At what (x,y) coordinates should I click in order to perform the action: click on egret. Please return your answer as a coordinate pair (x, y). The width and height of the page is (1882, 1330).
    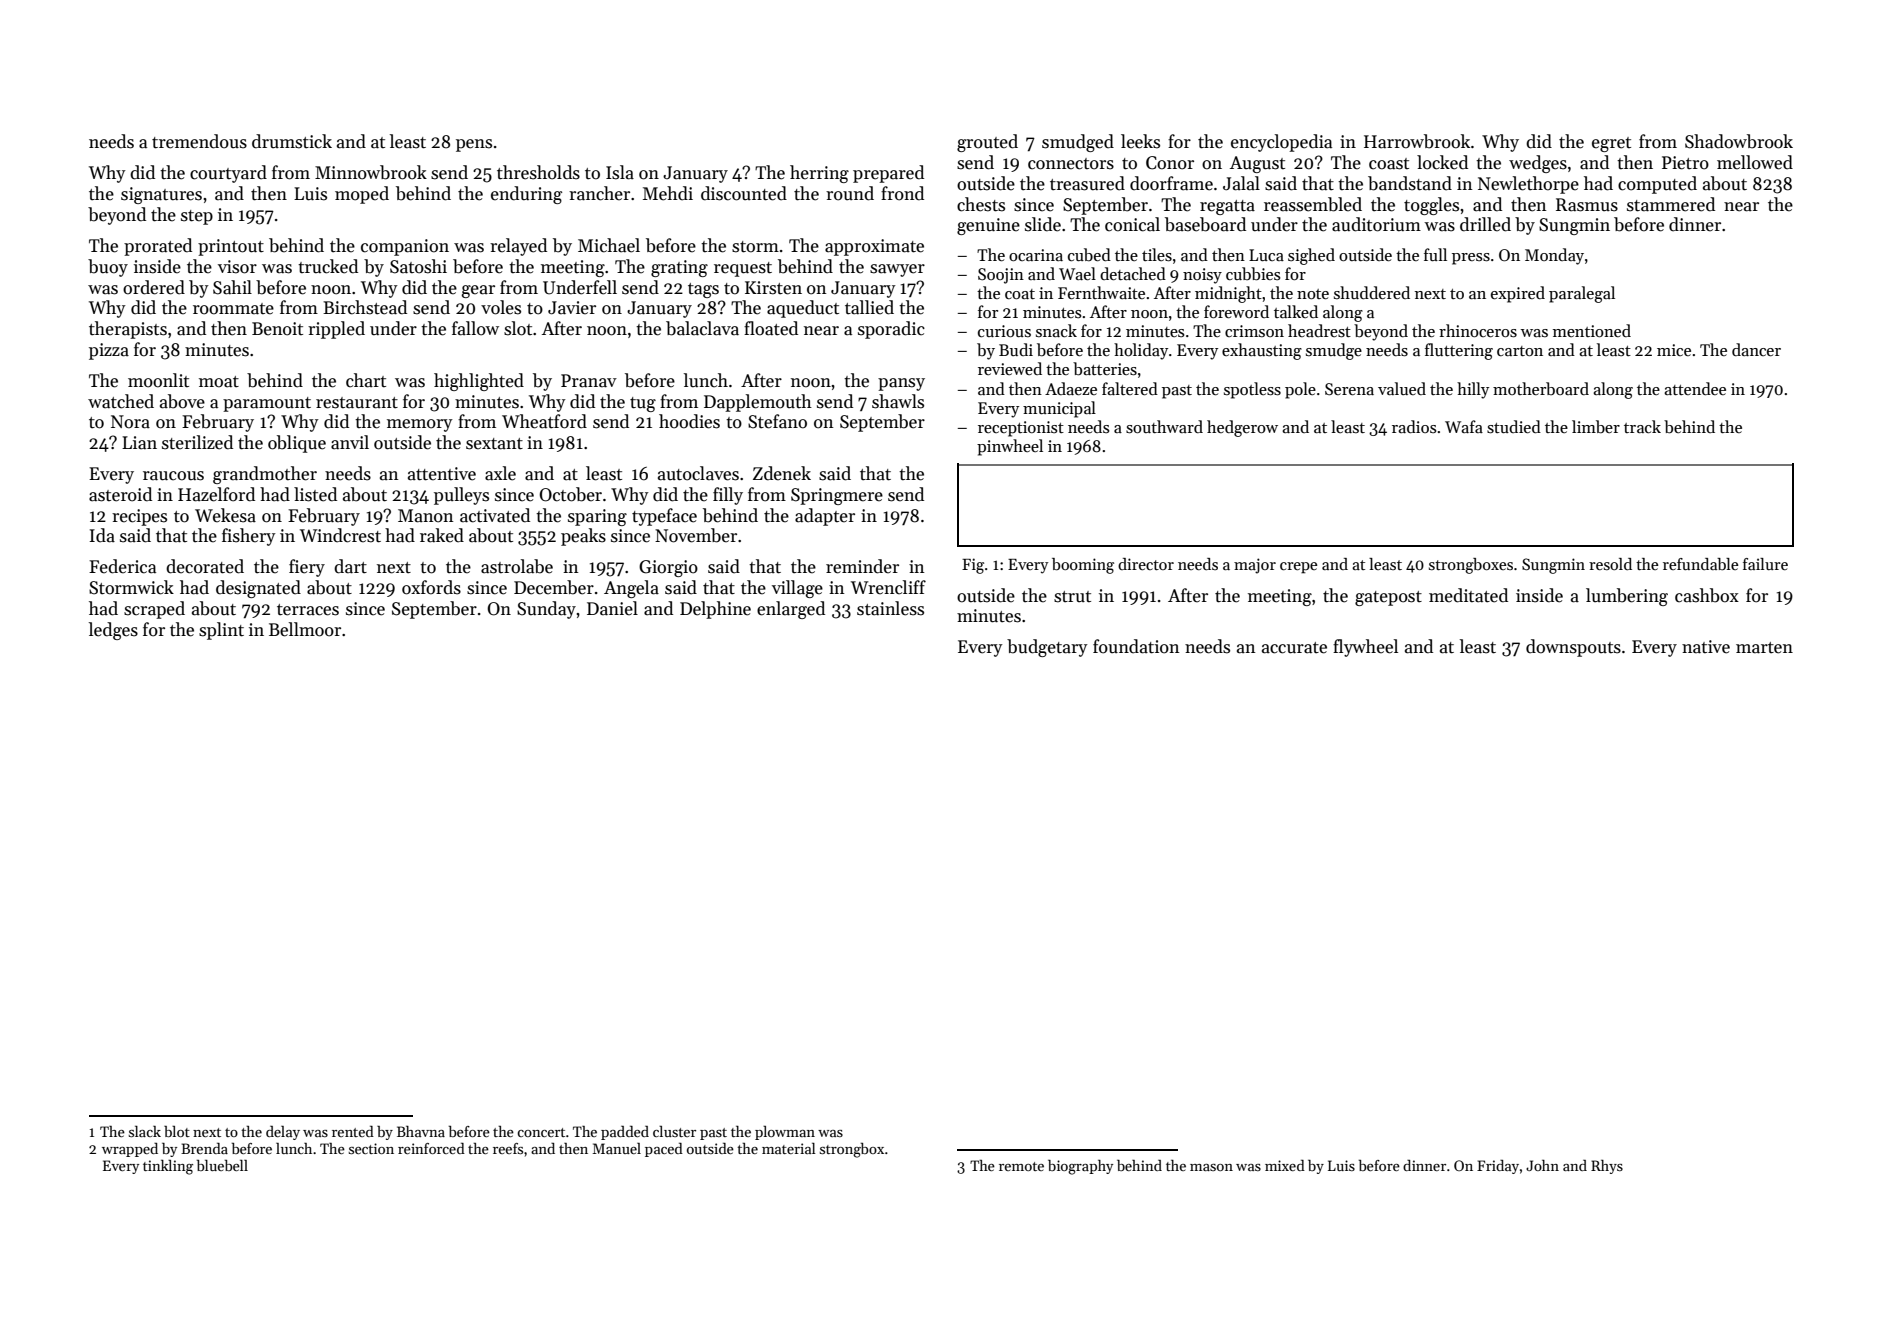
    Looking at the image, I should click on (1611, 144).
